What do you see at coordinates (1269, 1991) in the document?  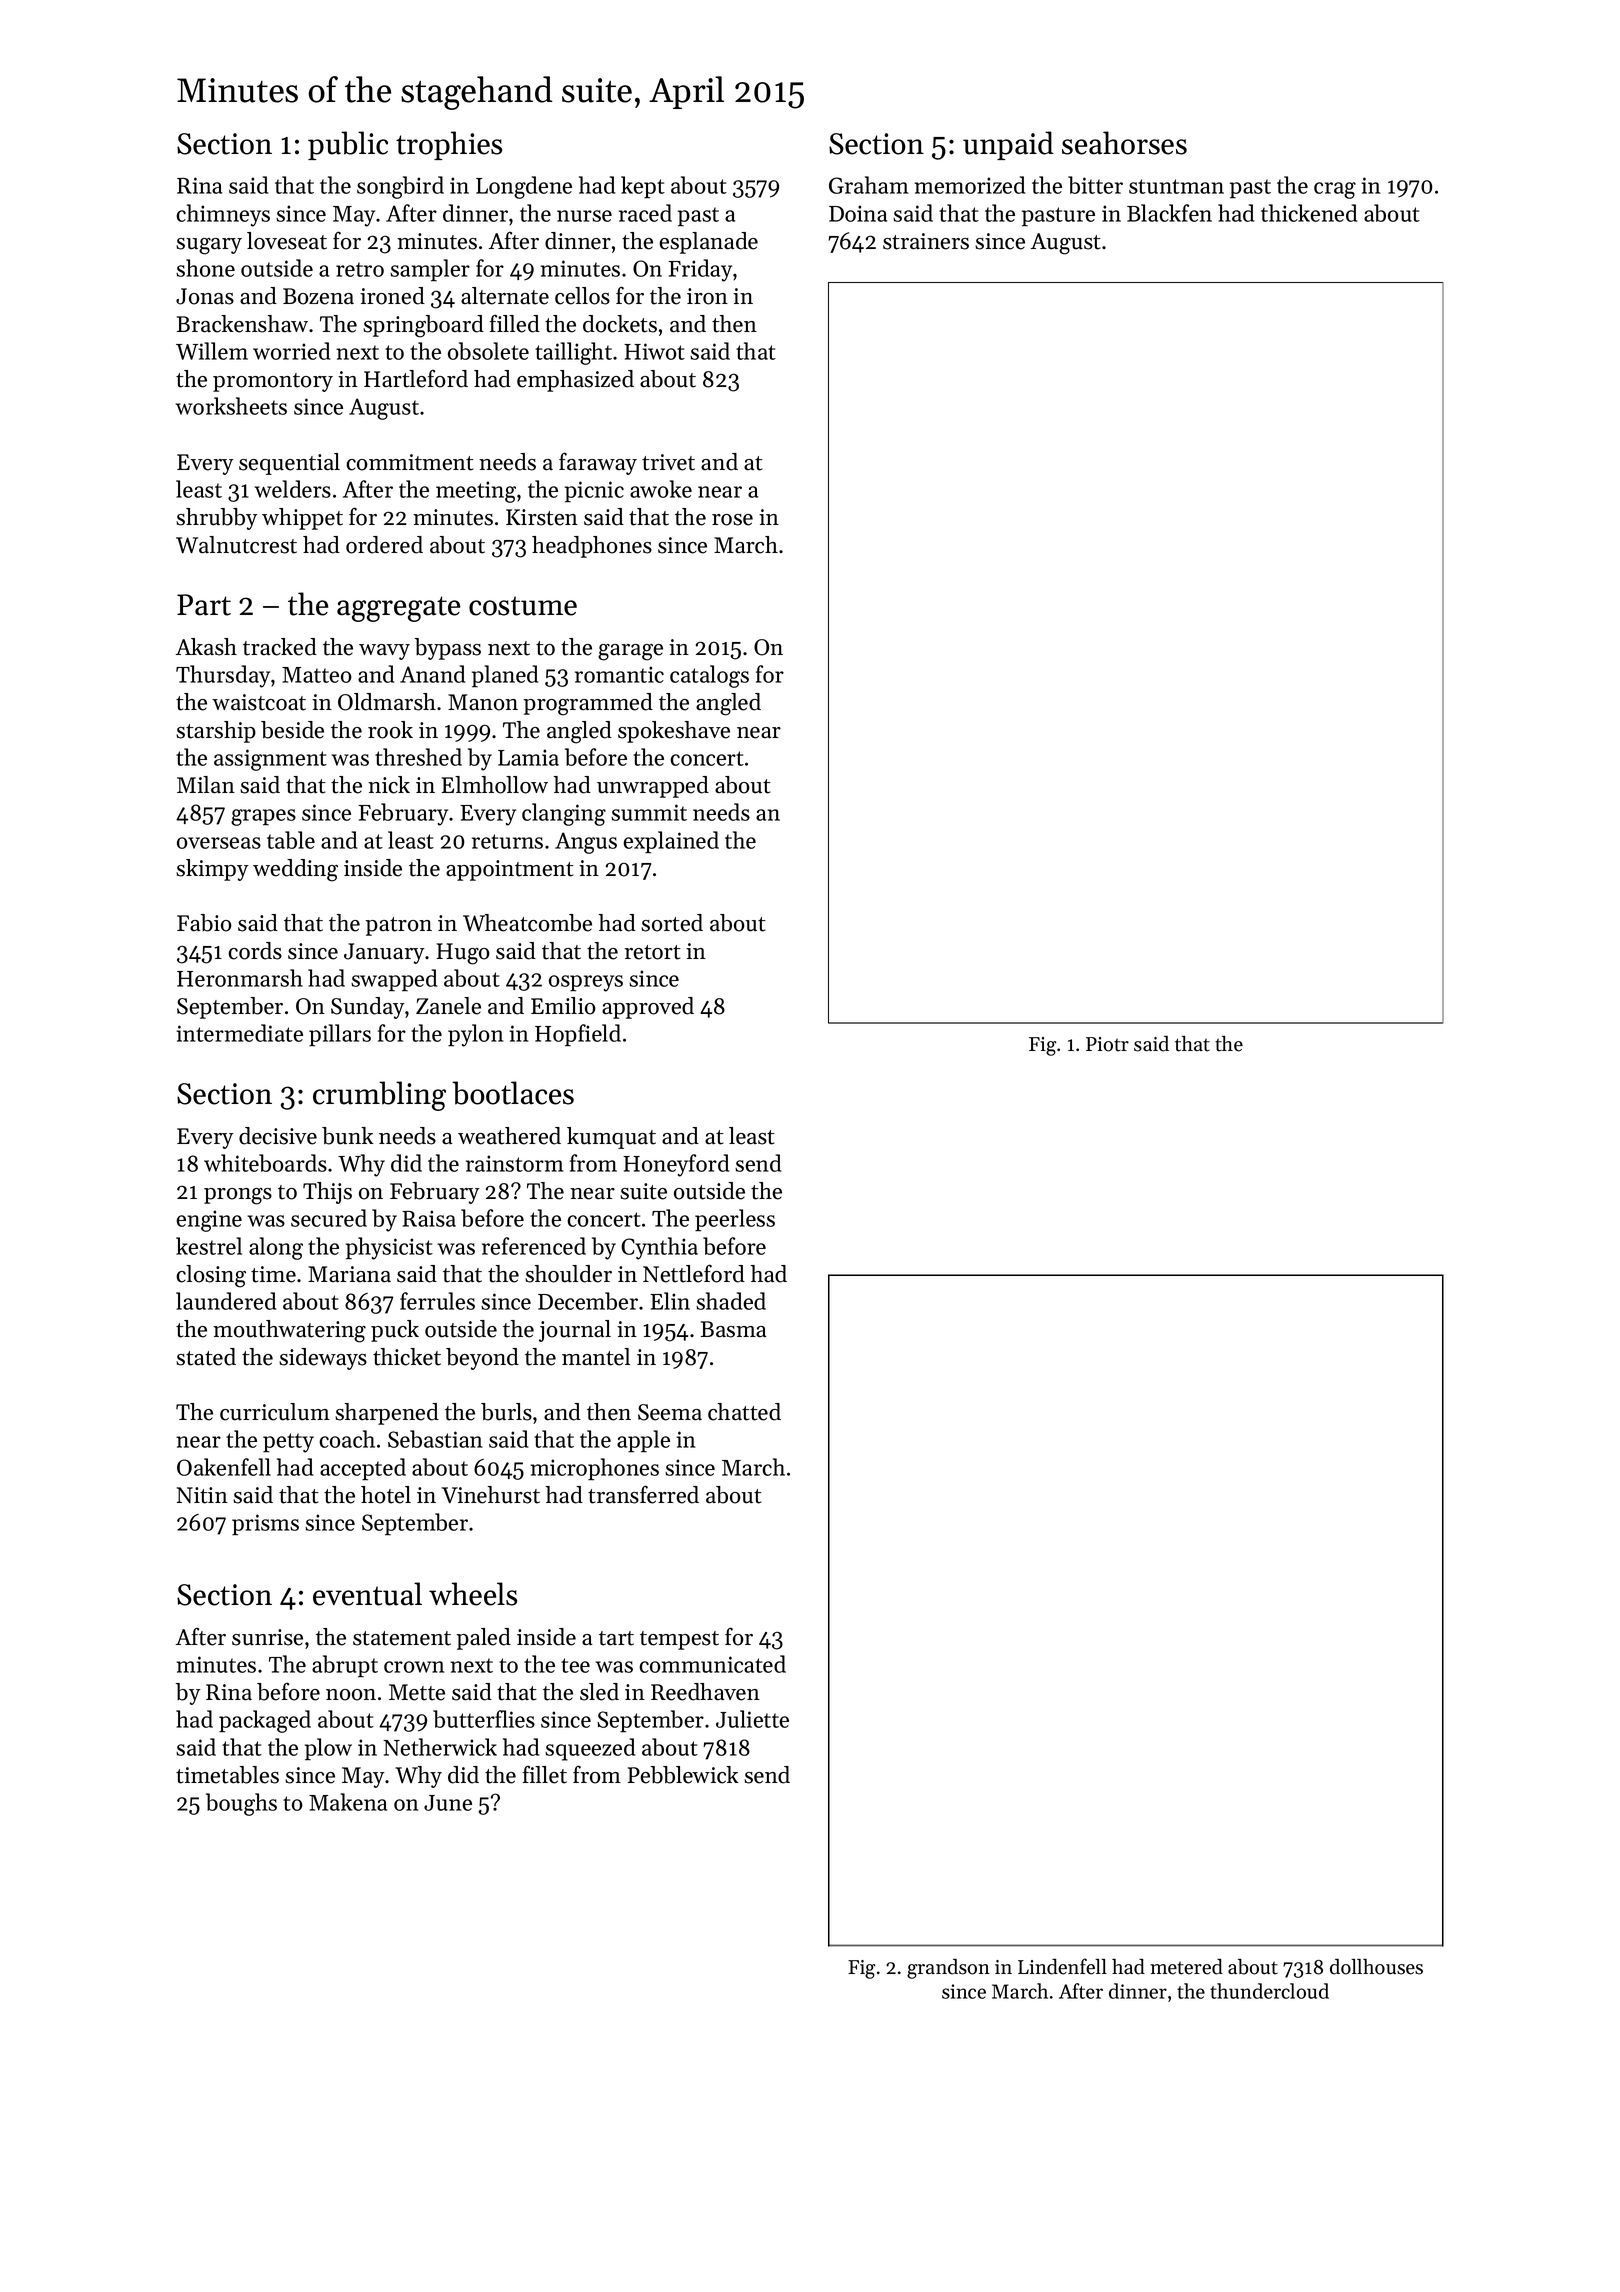 I see `thundercloud` at bounding box center [1269, 1991].
